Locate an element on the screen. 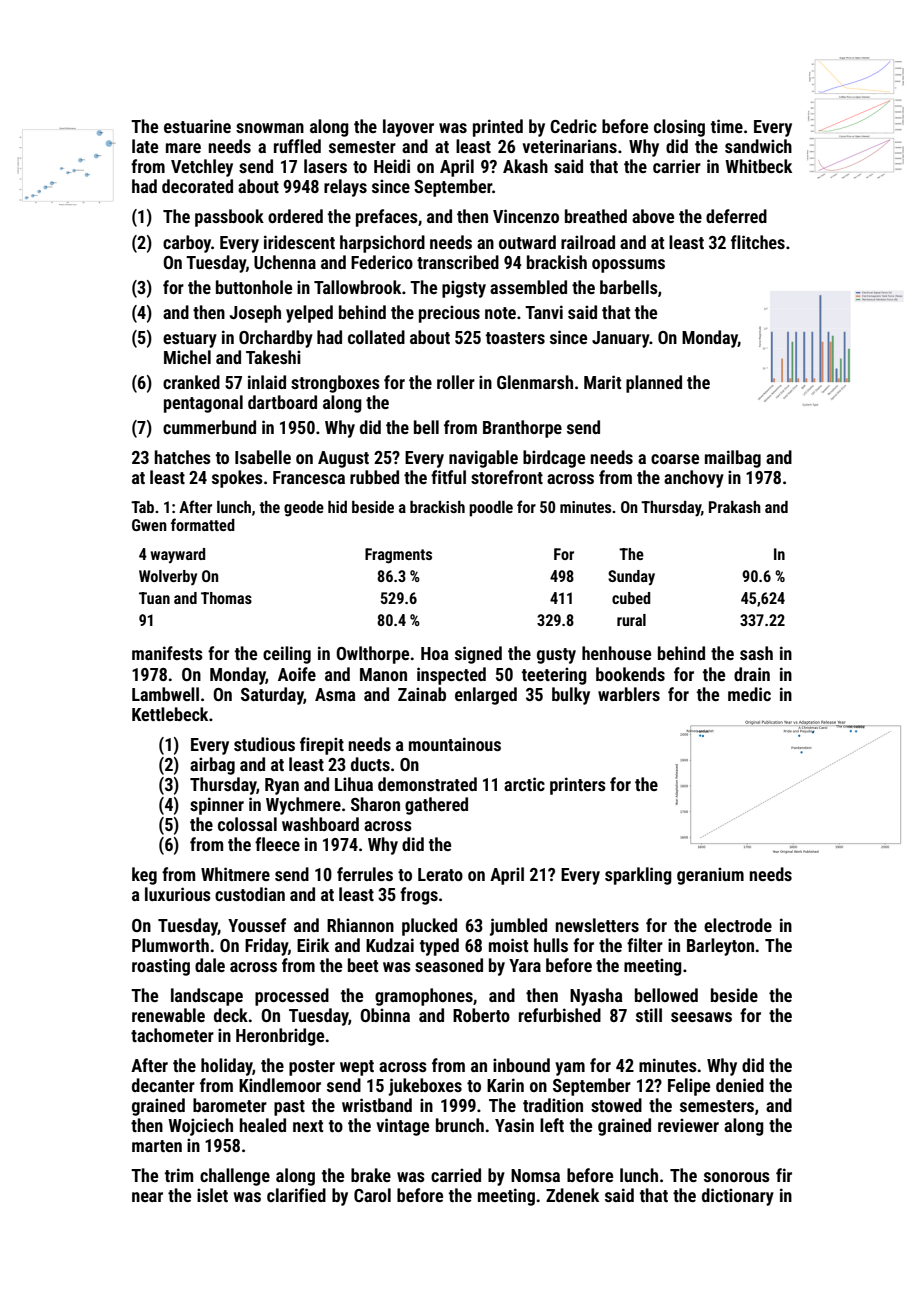 The image size is (924, 1314). Whitmere is located at coordinates (235, 874).
